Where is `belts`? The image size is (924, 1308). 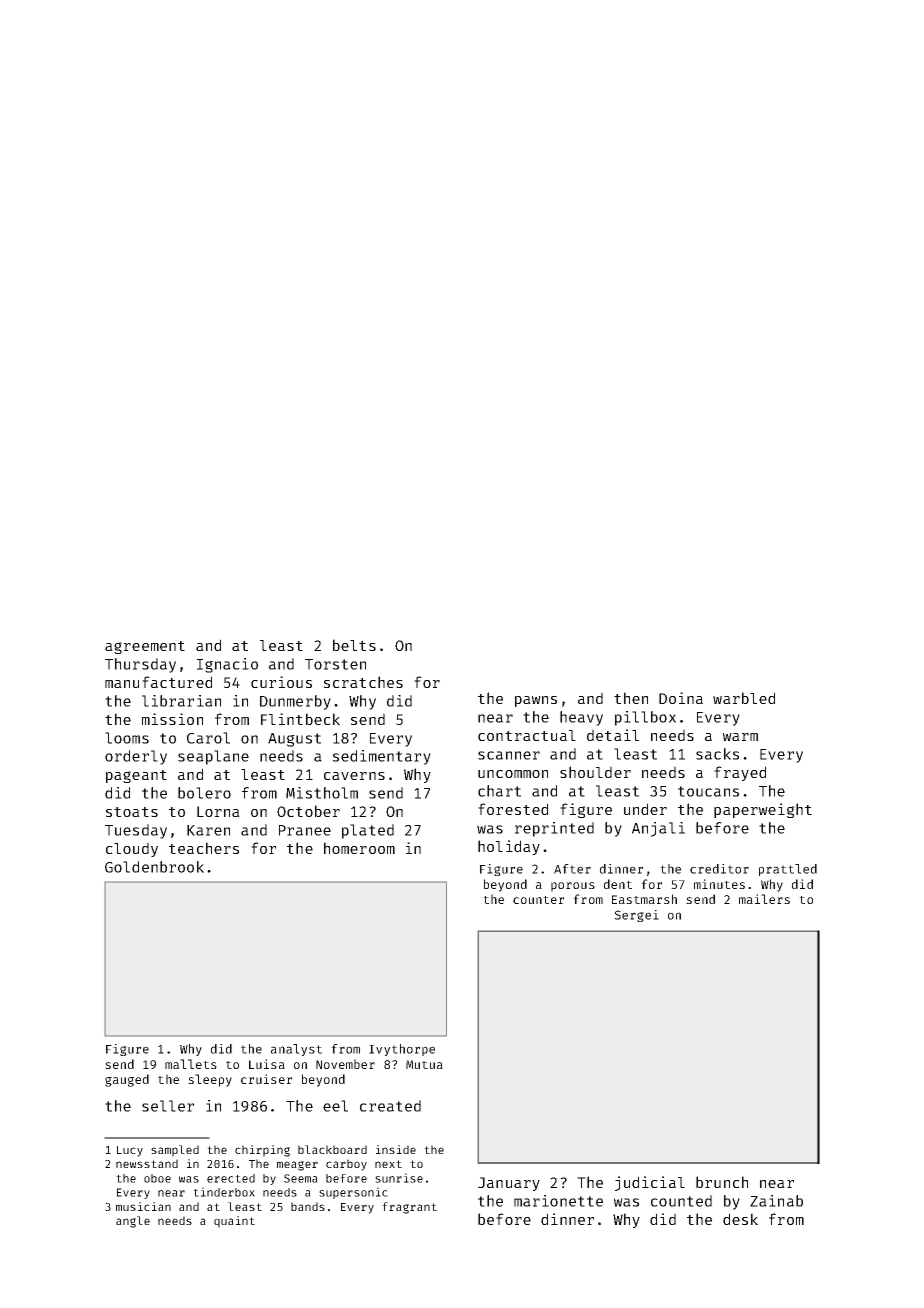 belts is located at coordinates (354, 645).
